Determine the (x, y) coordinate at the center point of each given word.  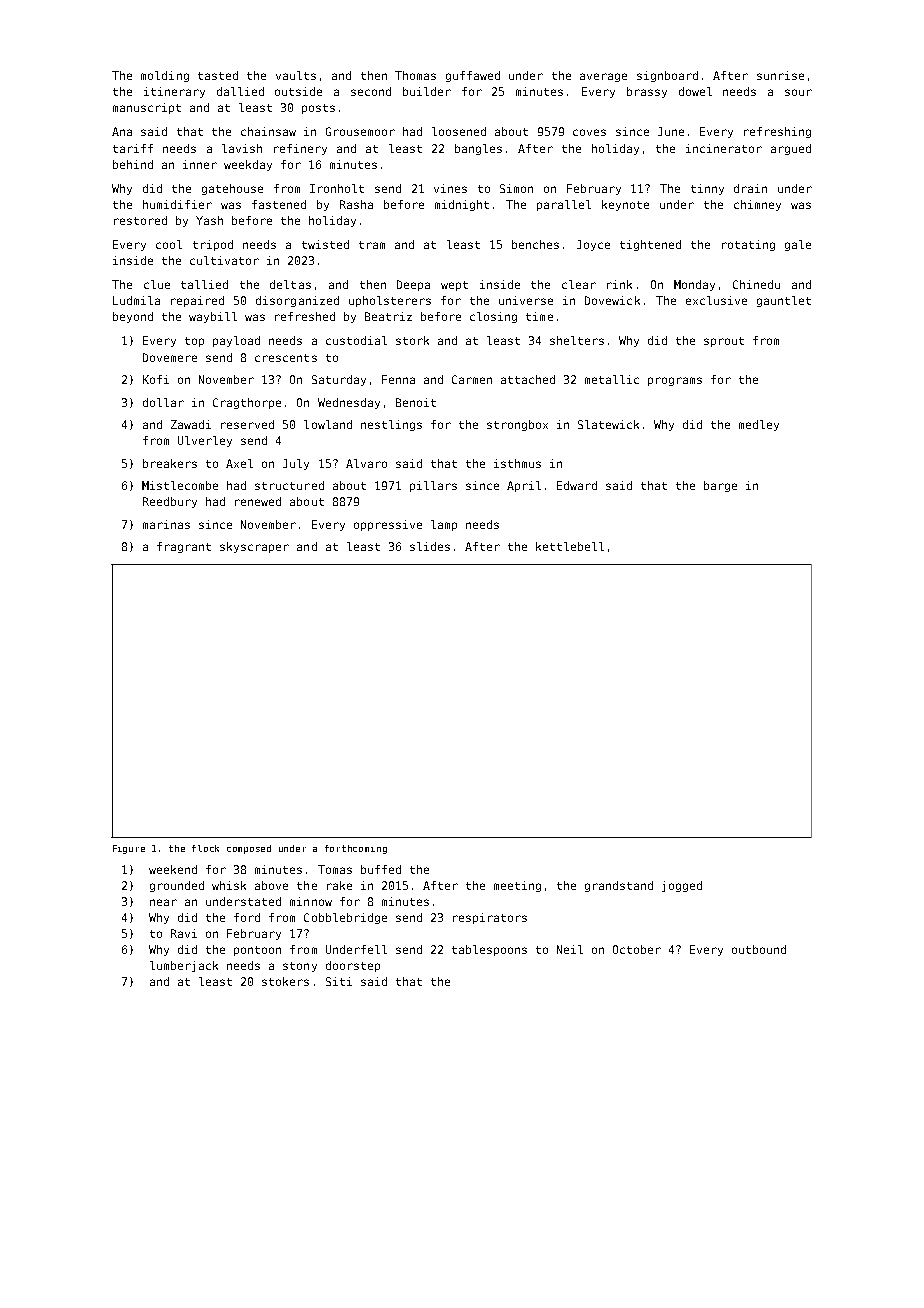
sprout (724, 342)
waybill (213, 317)
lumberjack (184, 966)
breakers (170, 463)
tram (372, 245)
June (671, 131)
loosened (459, 131)
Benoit (416, 402)
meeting (517, 886)
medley (759, 425)
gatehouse (232, 189)
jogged (682, 886)
